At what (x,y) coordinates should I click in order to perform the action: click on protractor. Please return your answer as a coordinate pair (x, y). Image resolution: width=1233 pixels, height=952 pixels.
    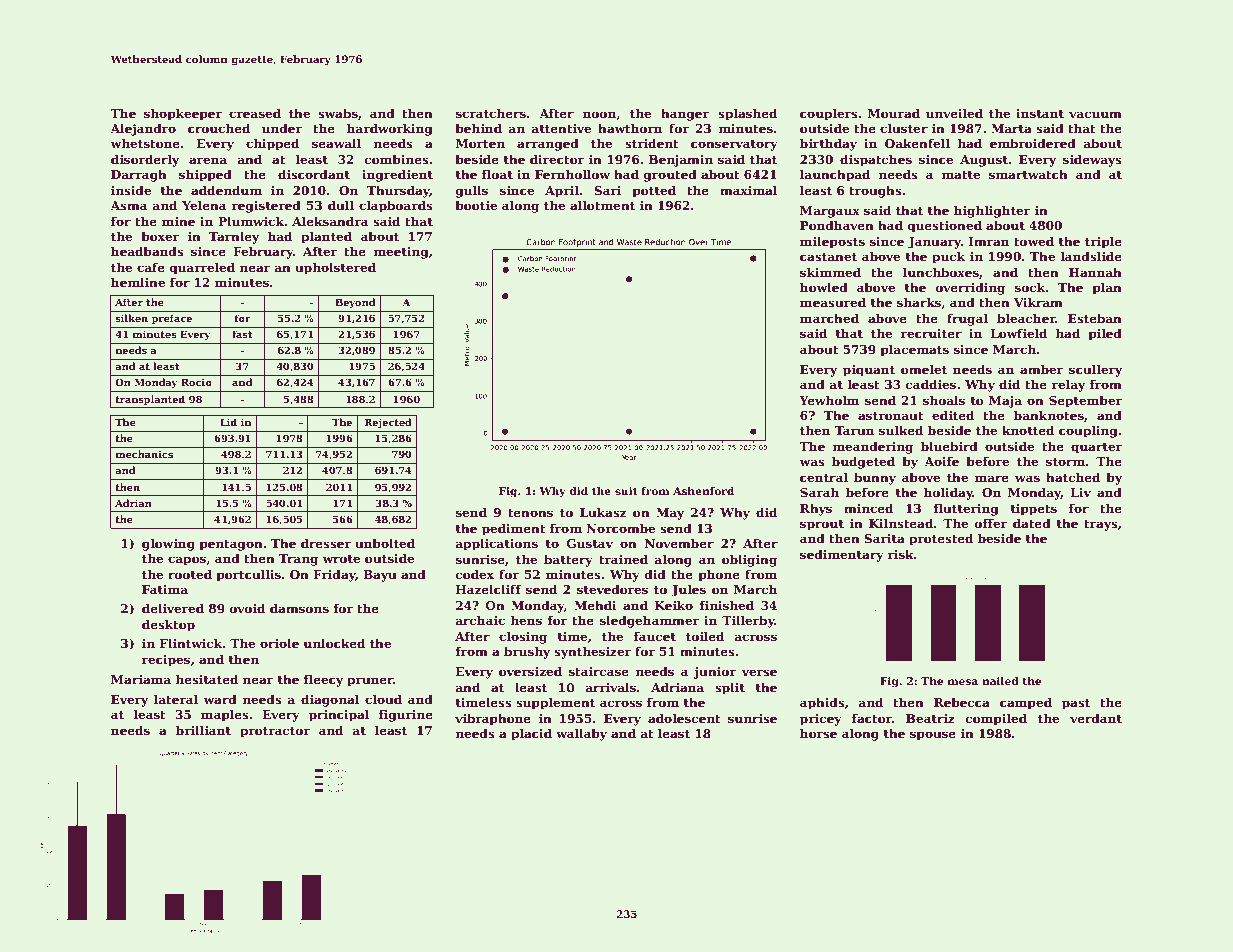
    Looking at the image, I should click on (275, 732).
